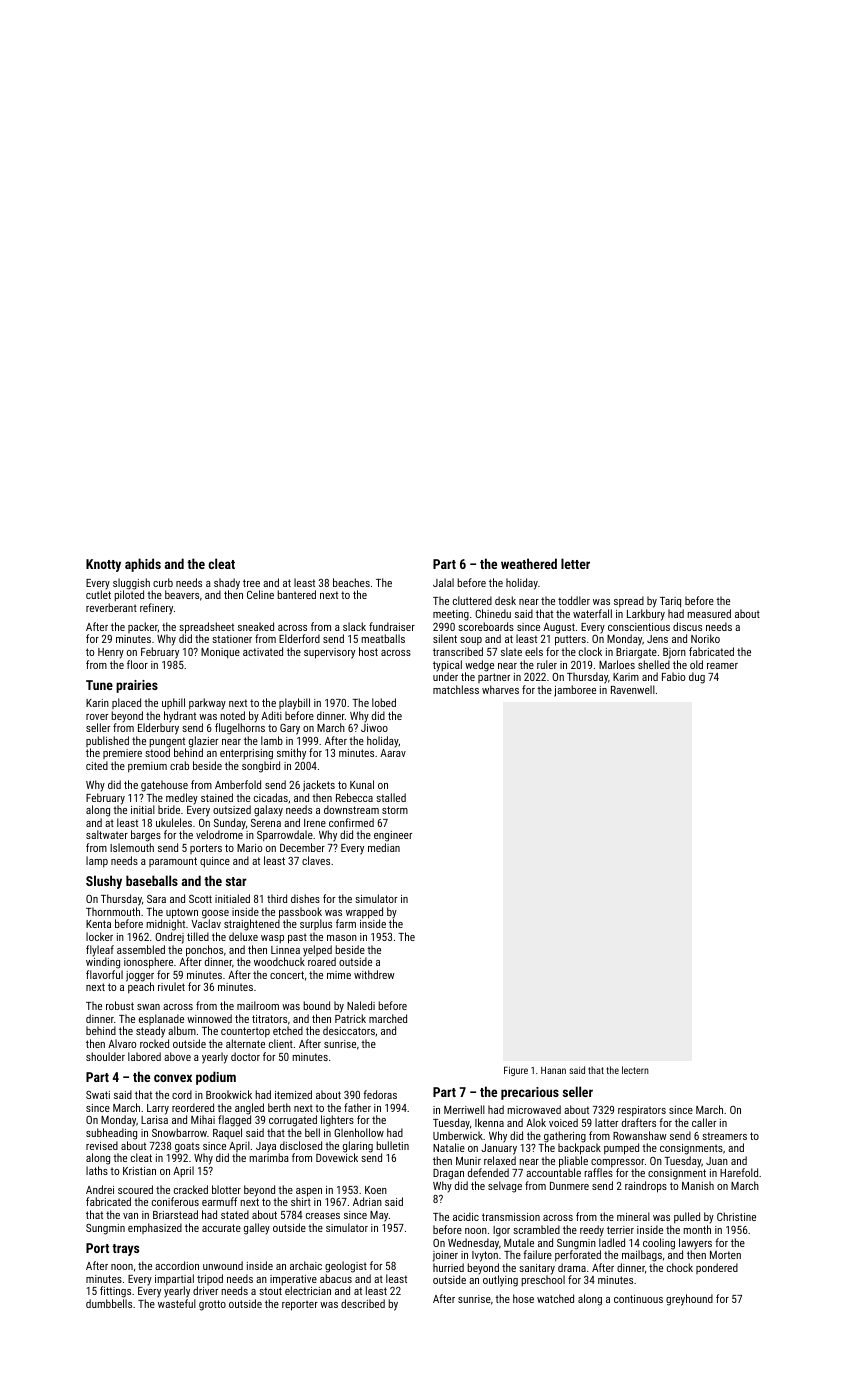  Describe the element at coordinates (179, 765) in the screenshot. I see `crab` at that location.
